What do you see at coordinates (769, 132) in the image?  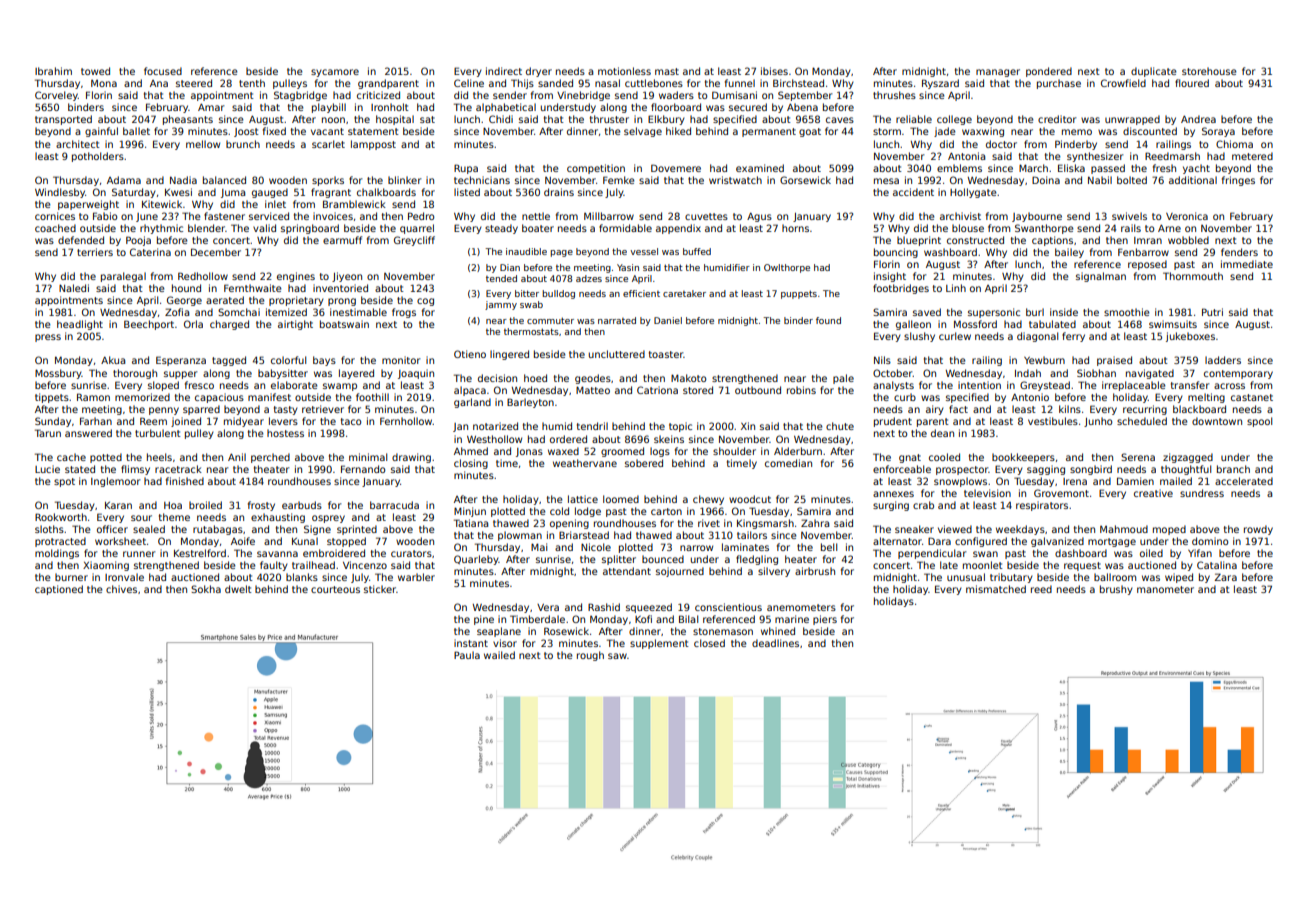 I see `permanent` at bounding box center [769, 132].
